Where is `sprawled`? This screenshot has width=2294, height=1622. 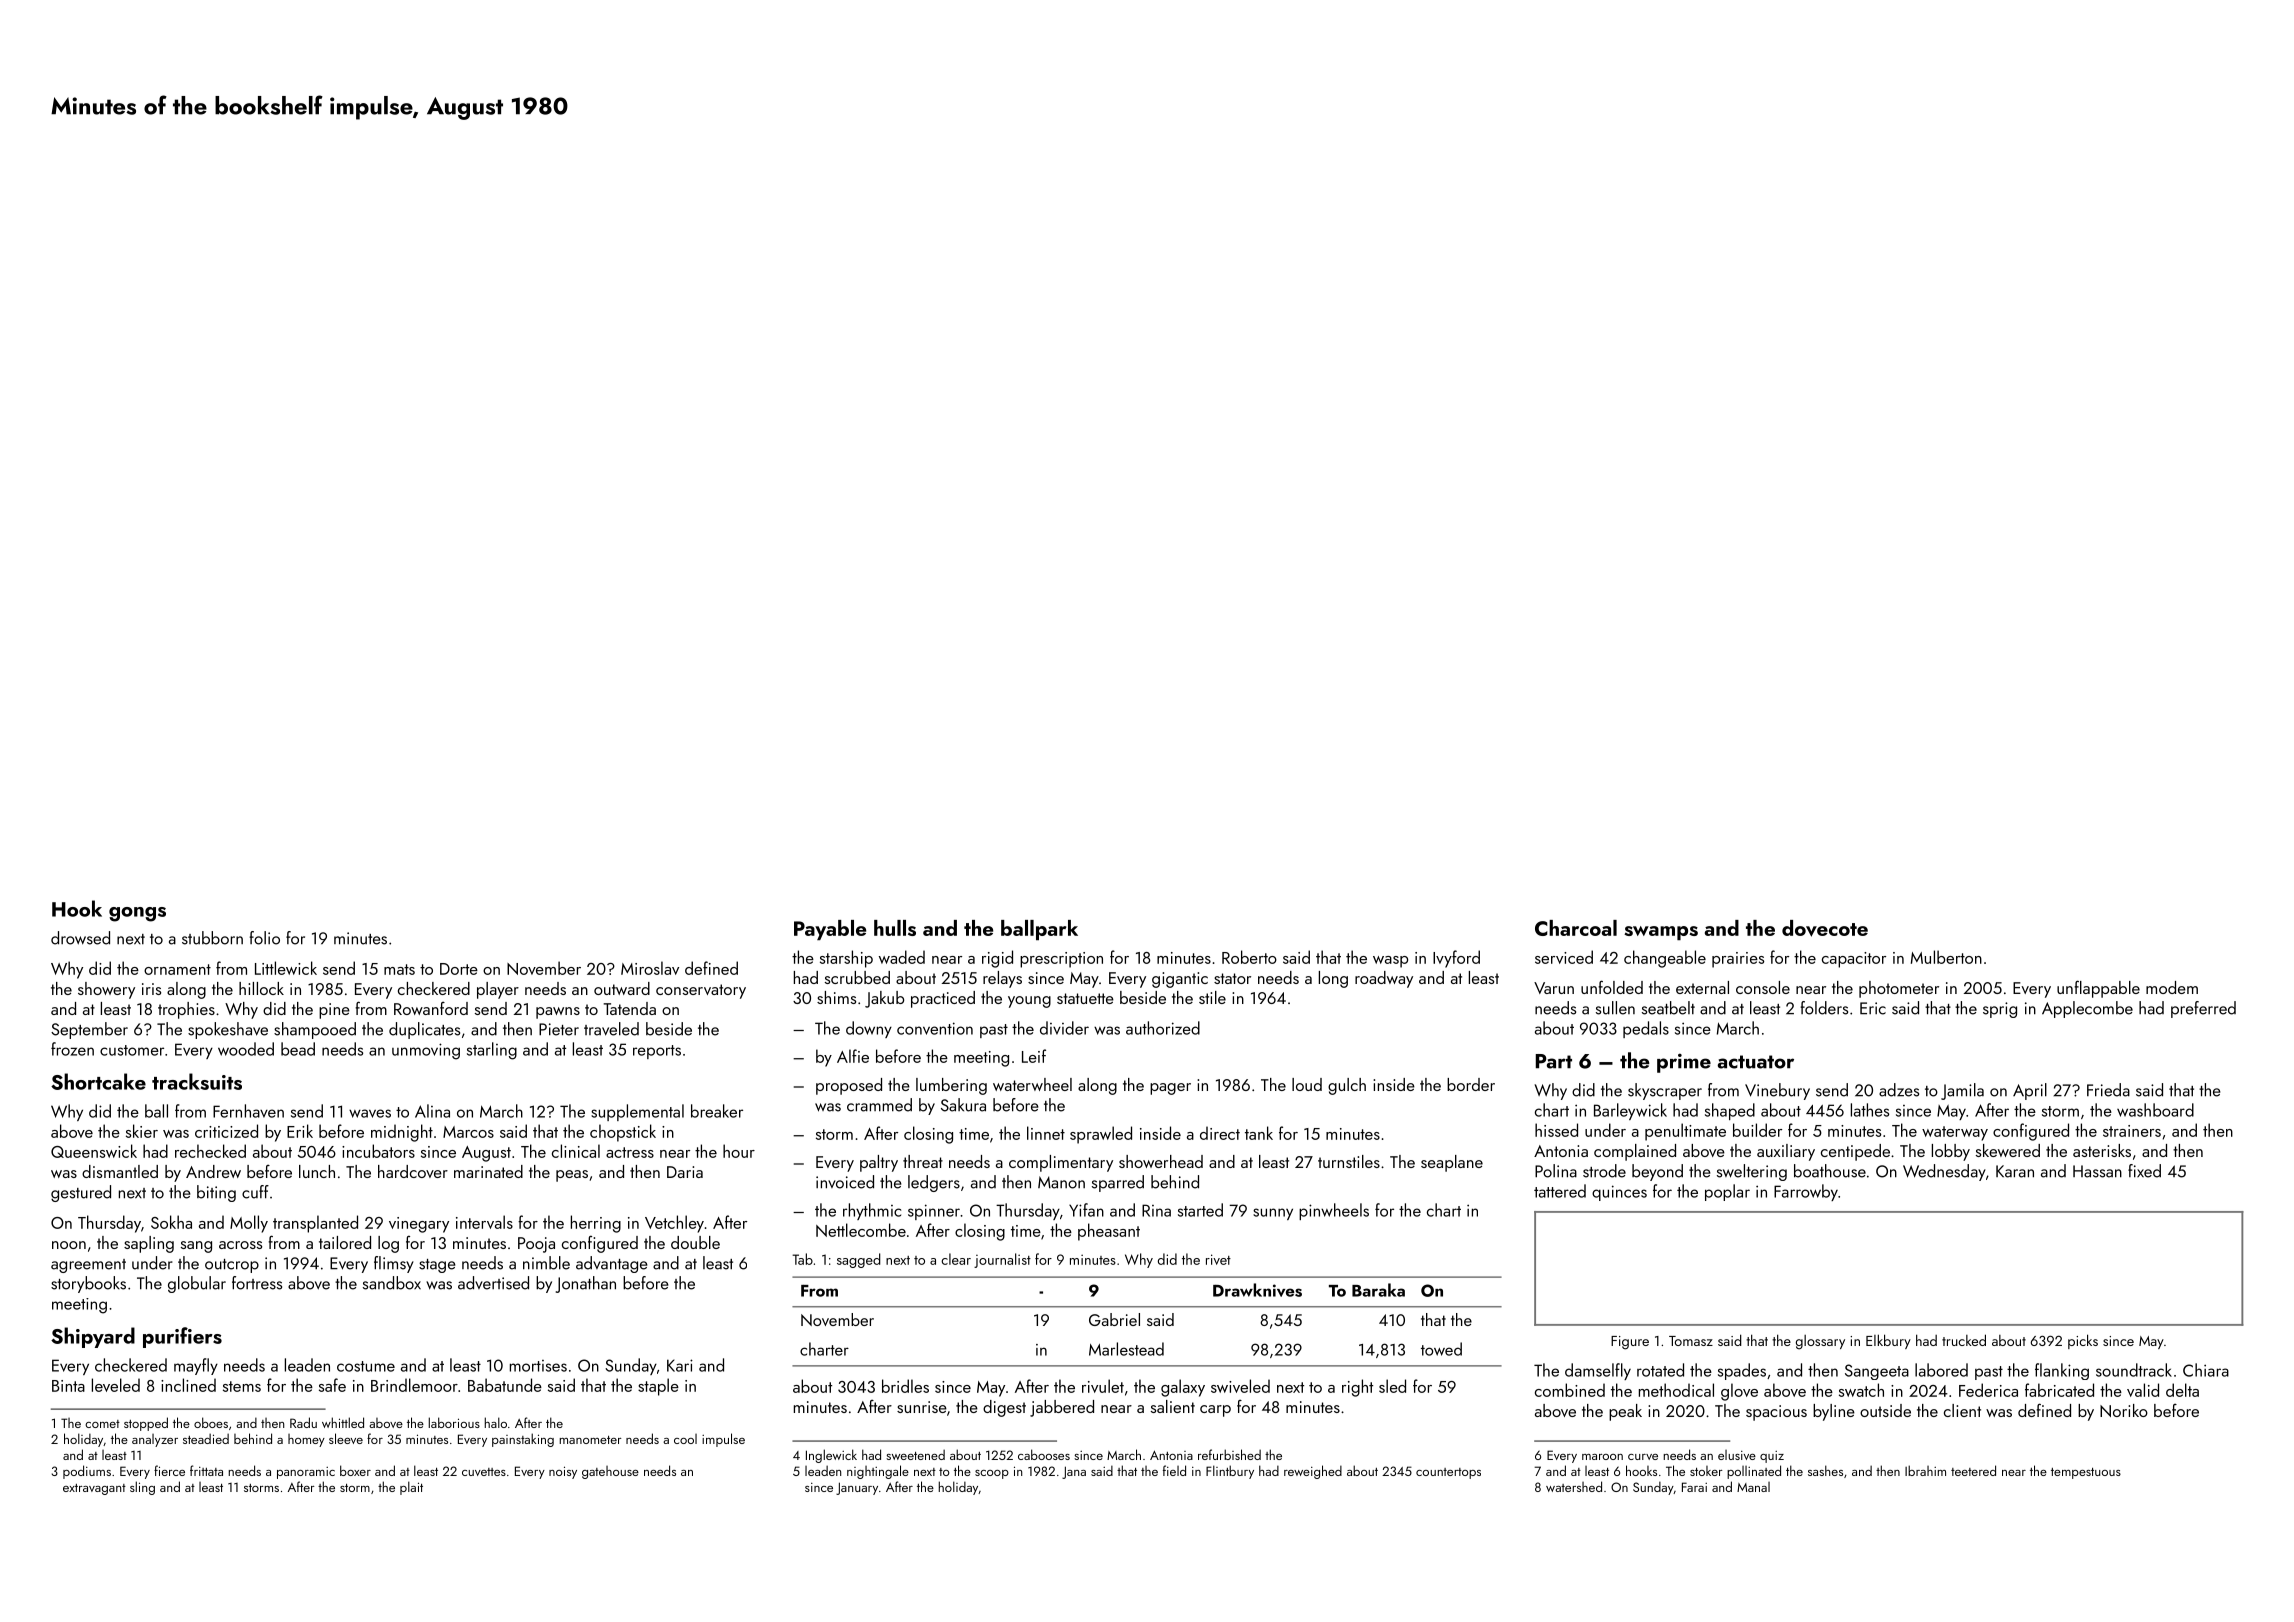 sprawled is located at coordinates (1101, 1135).
